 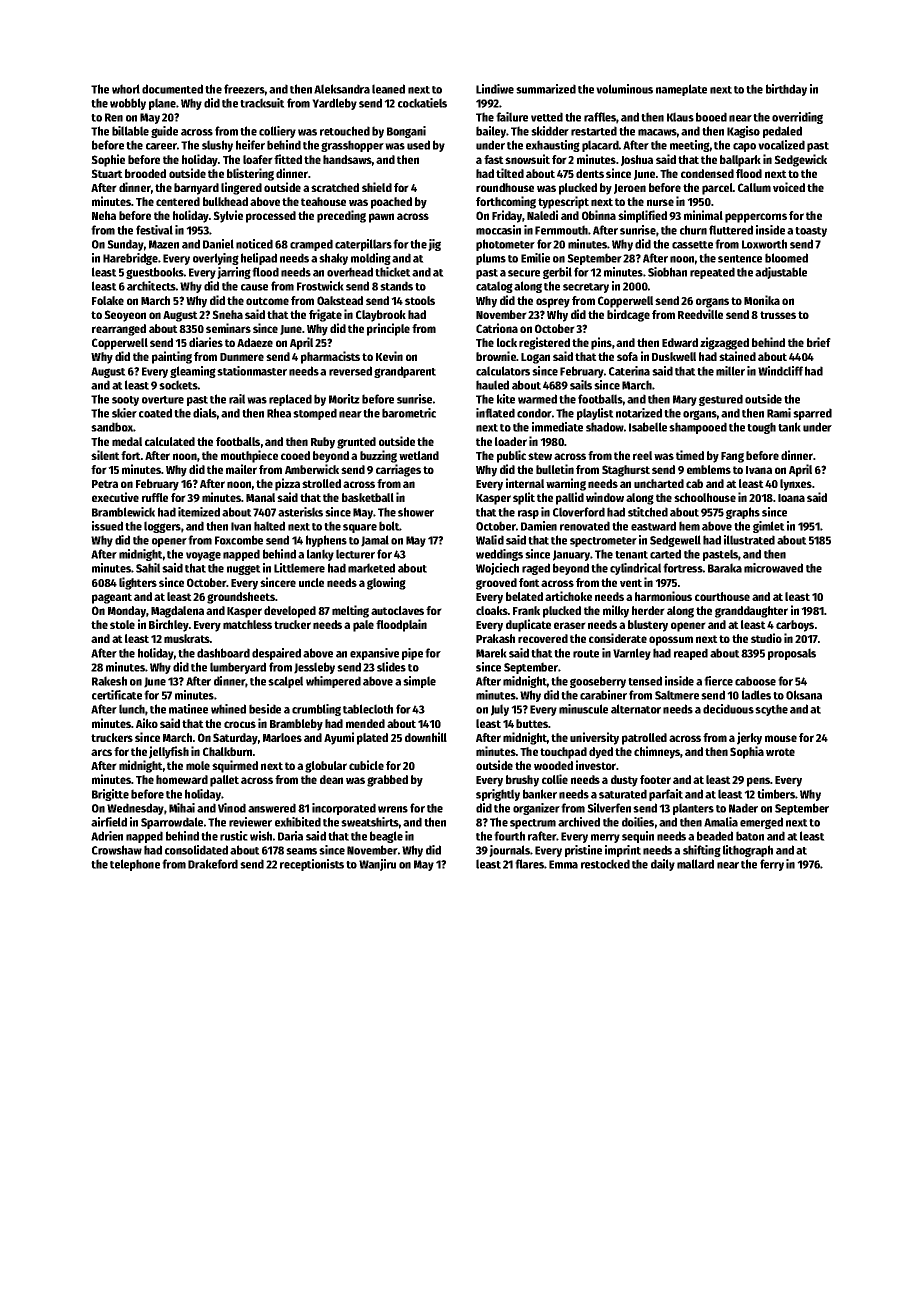 I want to click on Lindiwe, so click(x=495, y=89).
